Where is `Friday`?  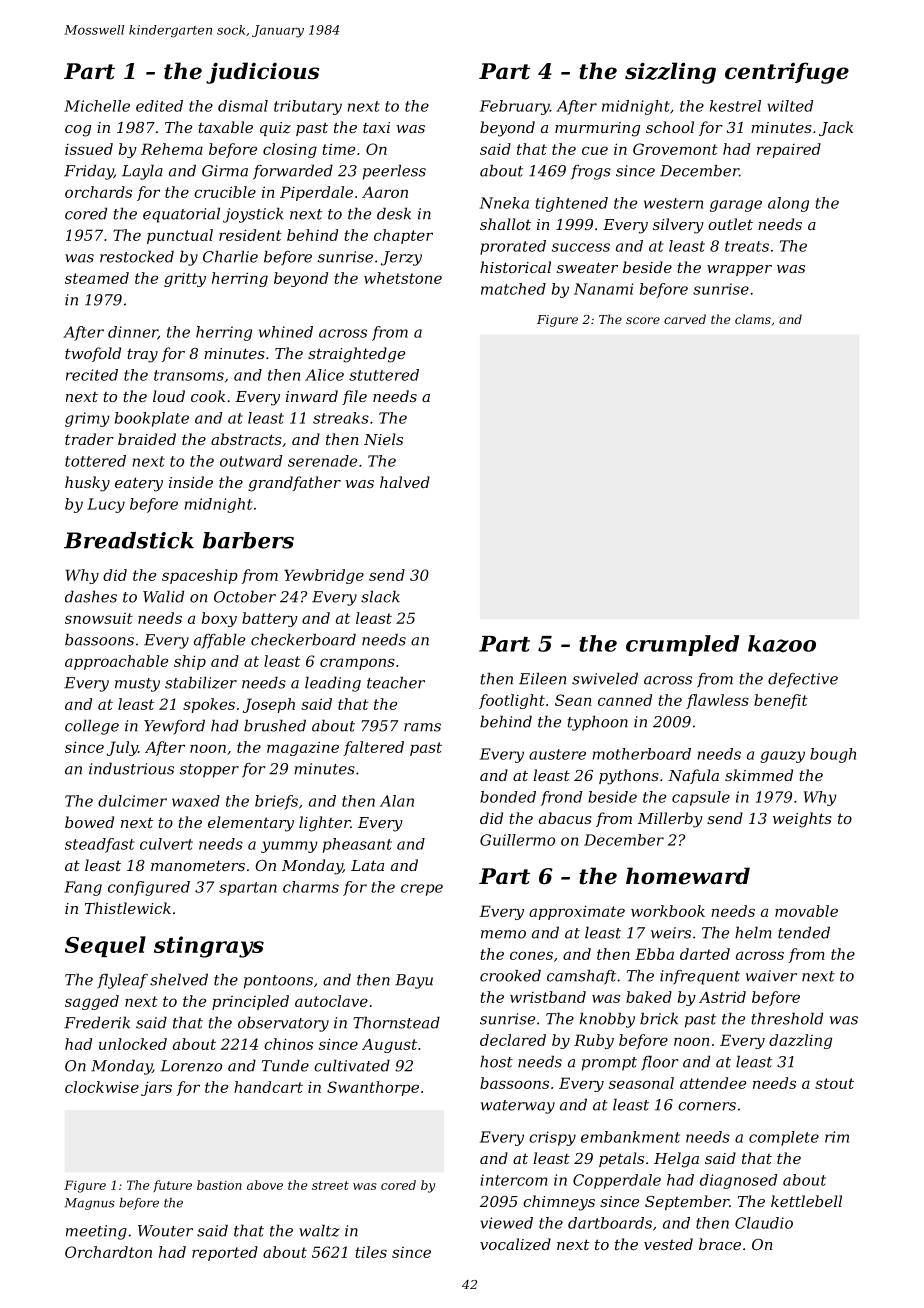
Friday is located at coordinates (89, 172).
